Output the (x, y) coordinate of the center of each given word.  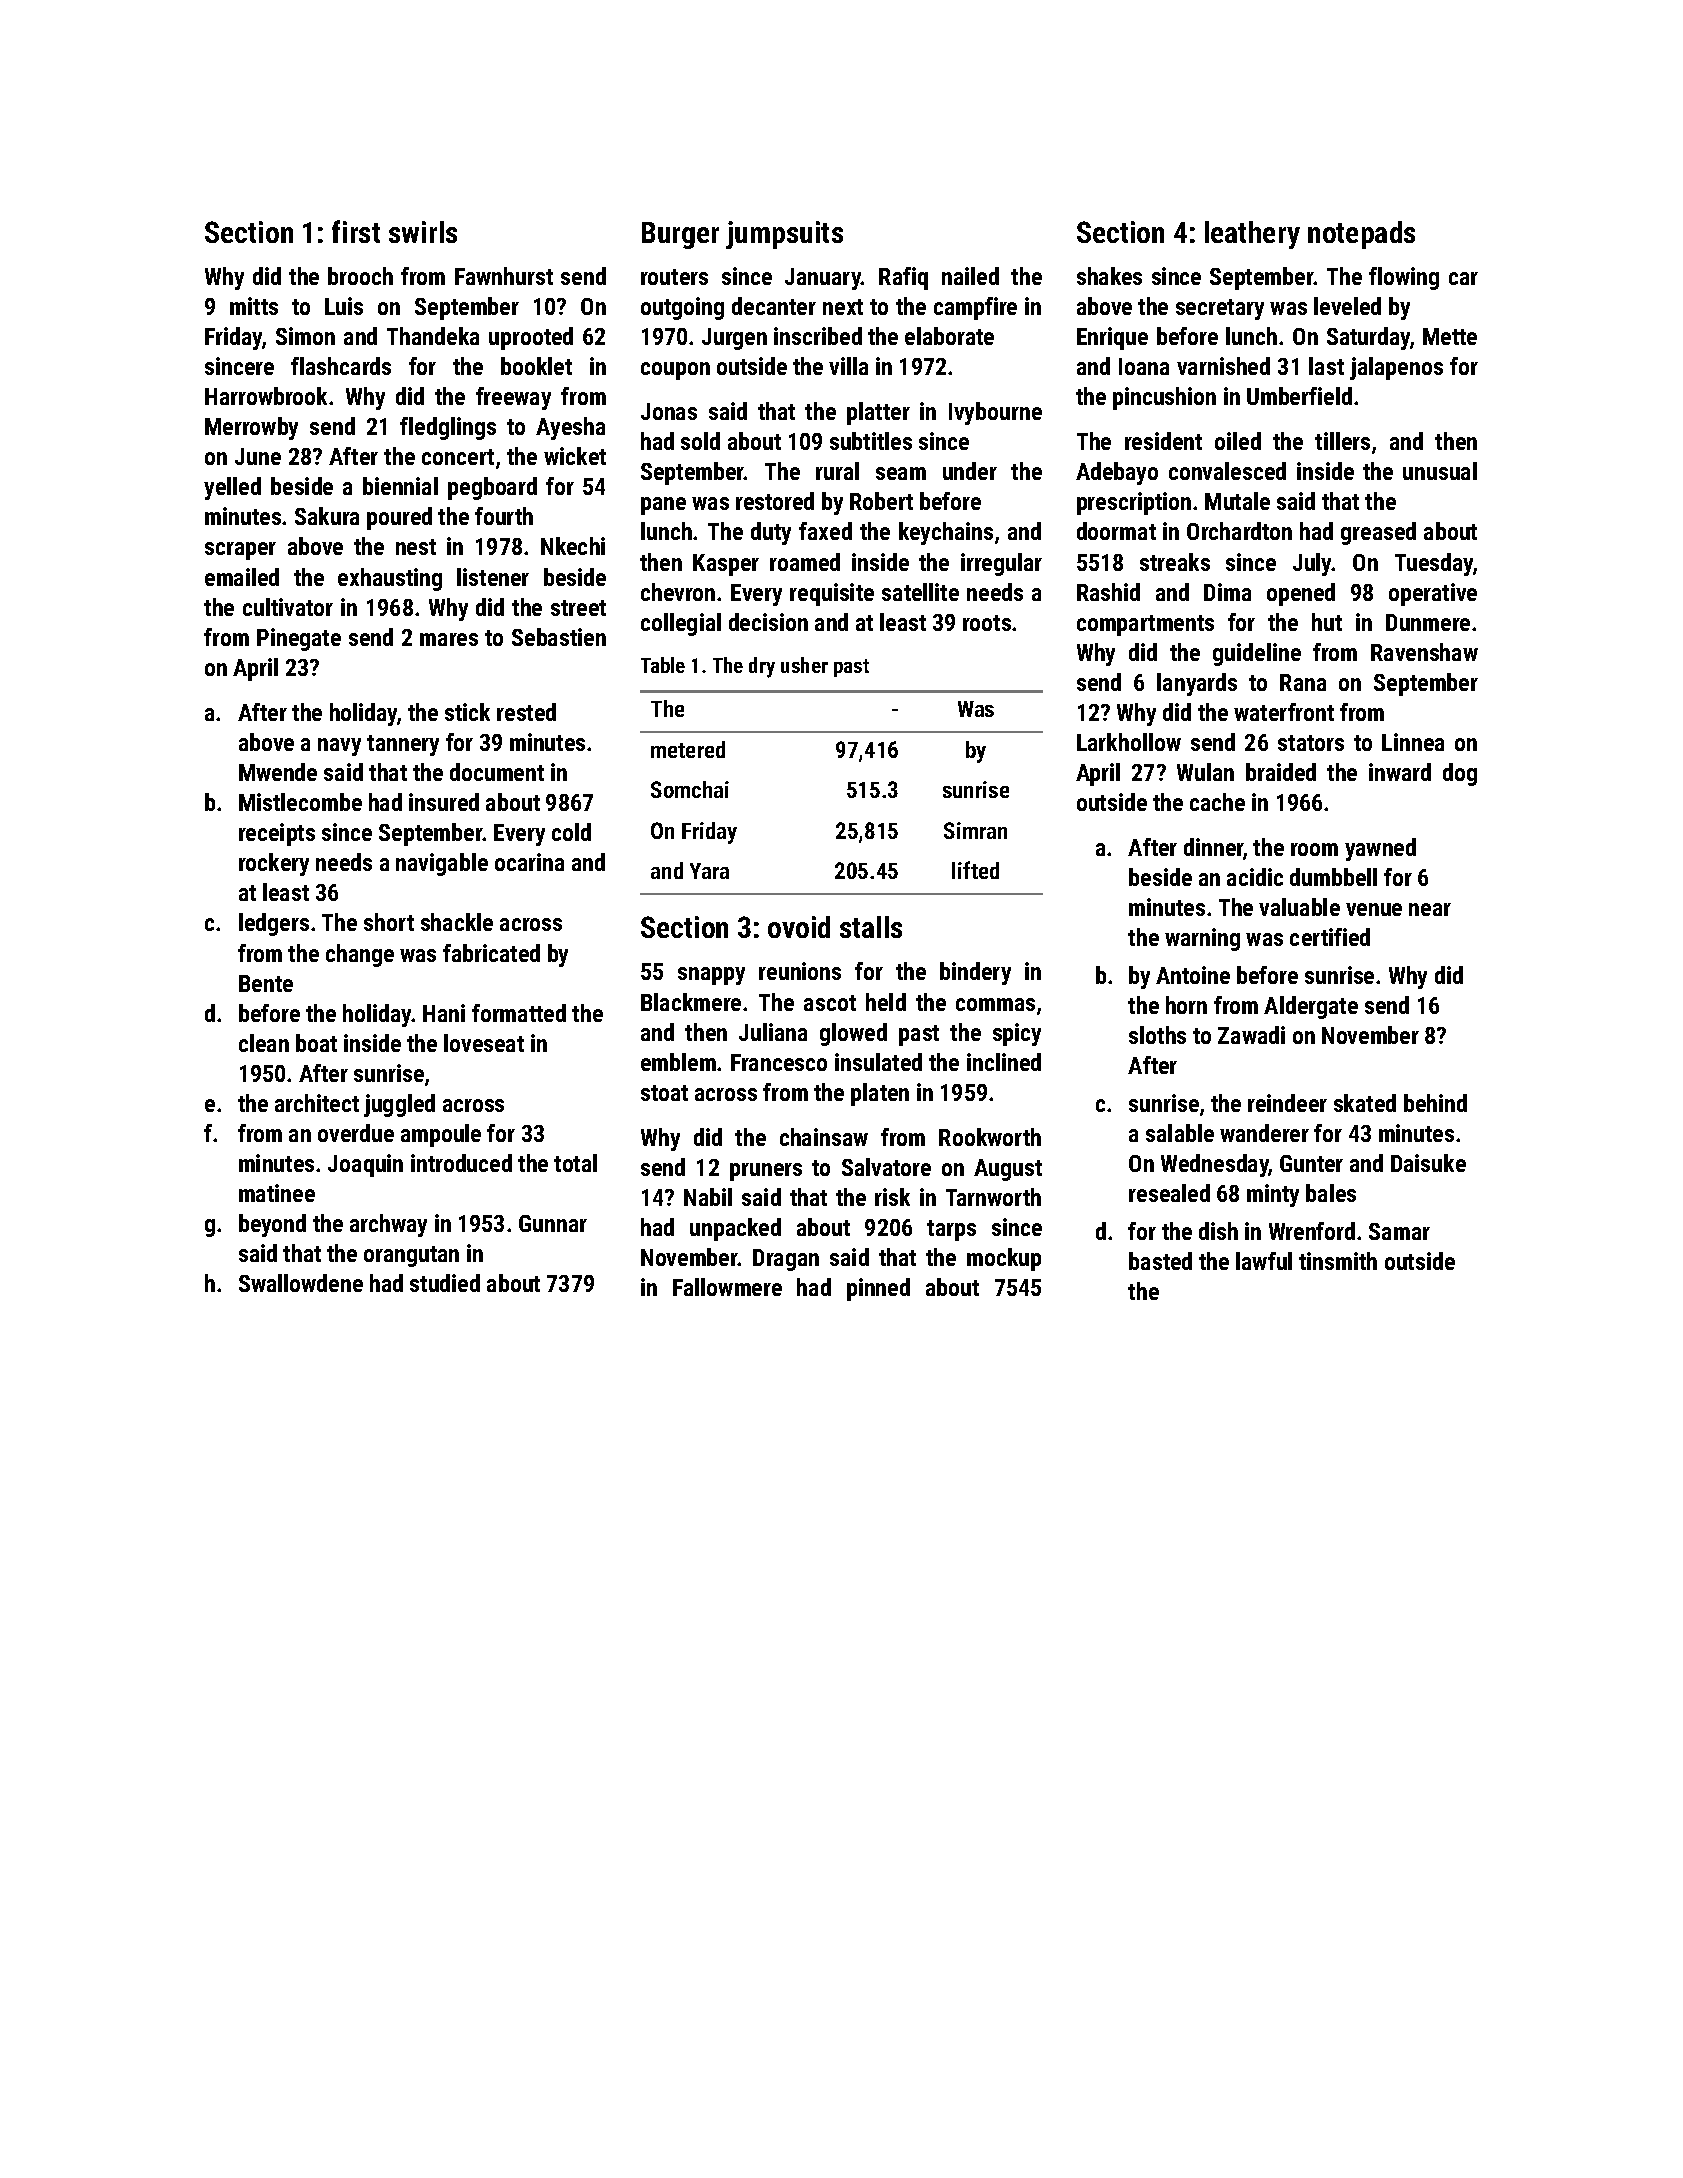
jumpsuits (784, 235)
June (258, 456)
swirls (423, 232)
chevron (678, 592)
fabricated (491, 953)
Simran (975, 830)
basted (1160, 1261)
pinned (878, 1289)
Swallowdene (301, 1283)
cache (1217, 802)
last (1326, 366)
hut (1327, 622)
